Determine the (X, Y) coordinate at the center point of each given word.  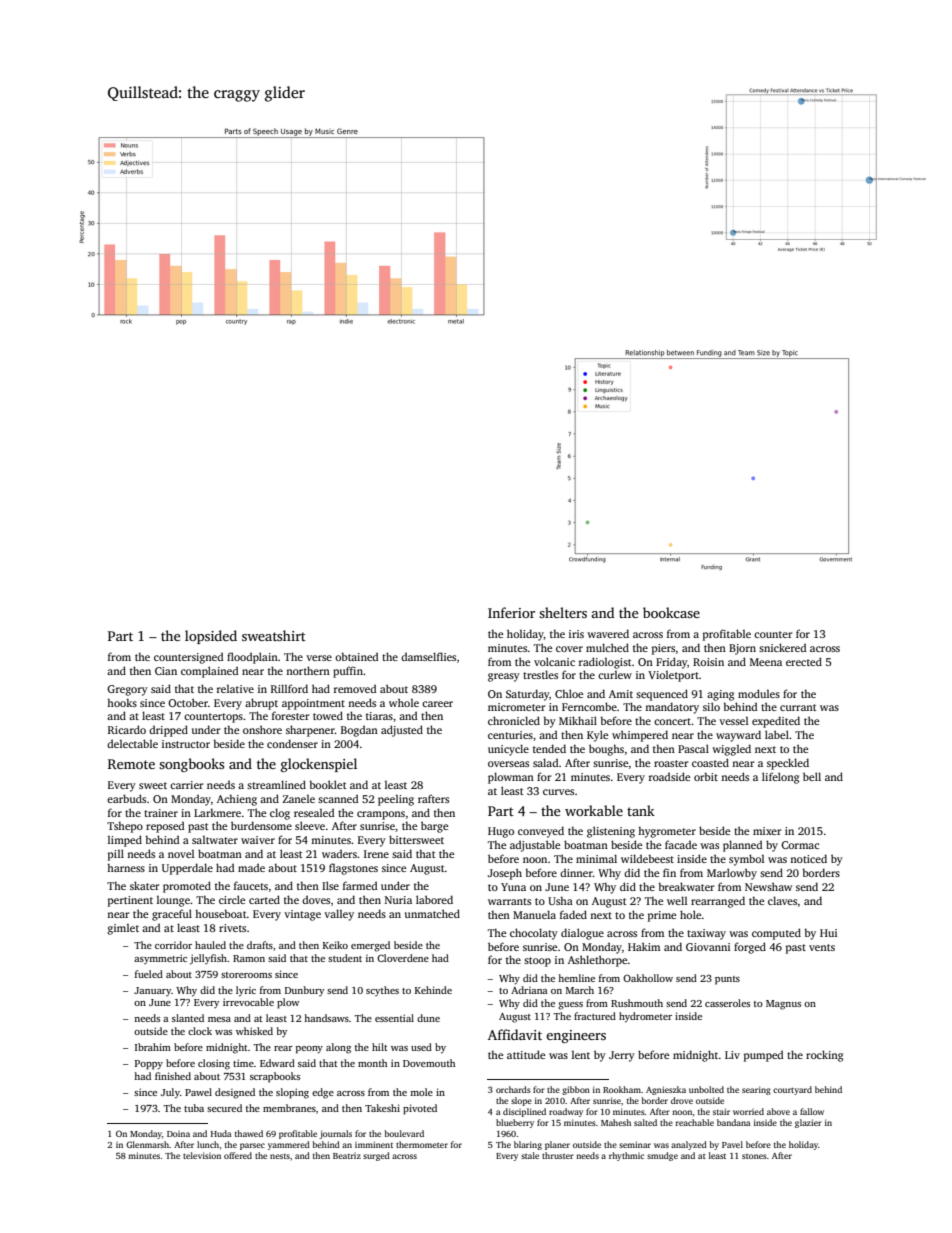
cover (569, 649)
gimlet (123, 929)
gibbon (576, 1090)
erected (804, 661)
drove (682, 1100)
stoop (537, 962)
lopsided (211, 637)
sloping (292, 1093)
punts (727, 980)
